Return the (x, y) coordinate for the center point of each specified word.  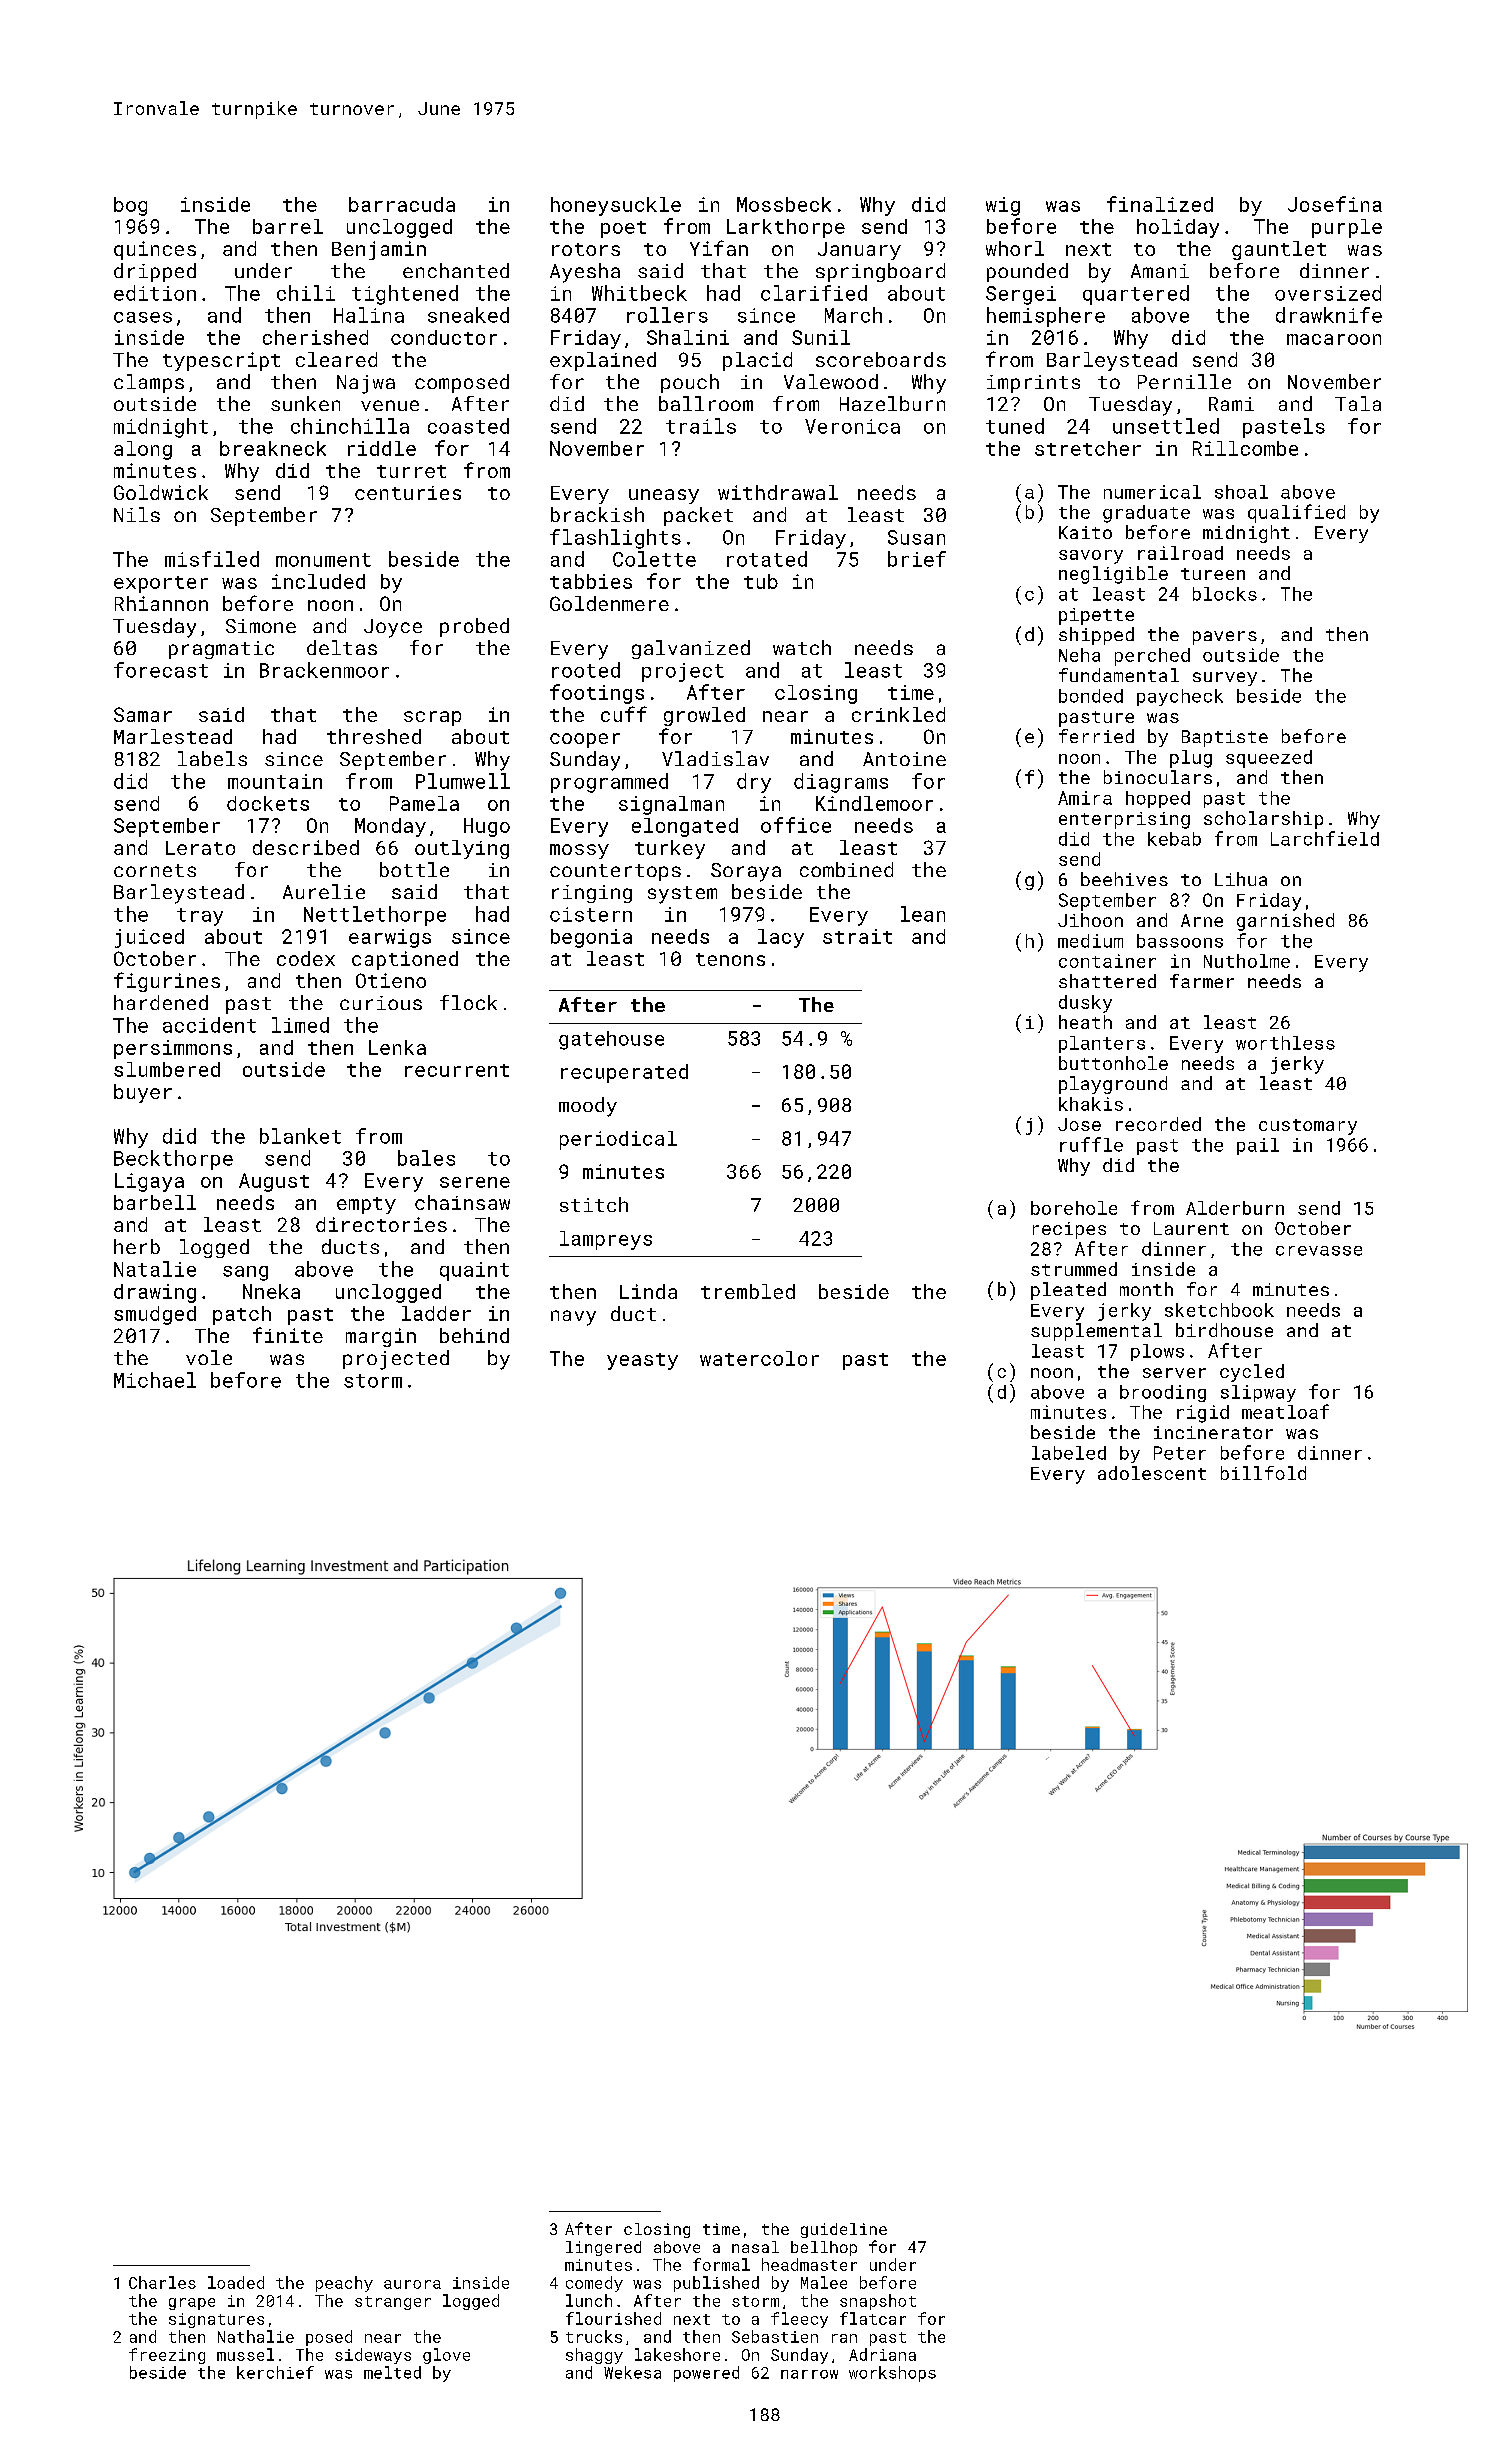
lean (923, 914)
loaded (236, 2282)
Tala (1358, 403)
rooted (586, 670)
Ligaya (149, 1182)
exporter (161, 584)
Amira (1085, 798)
